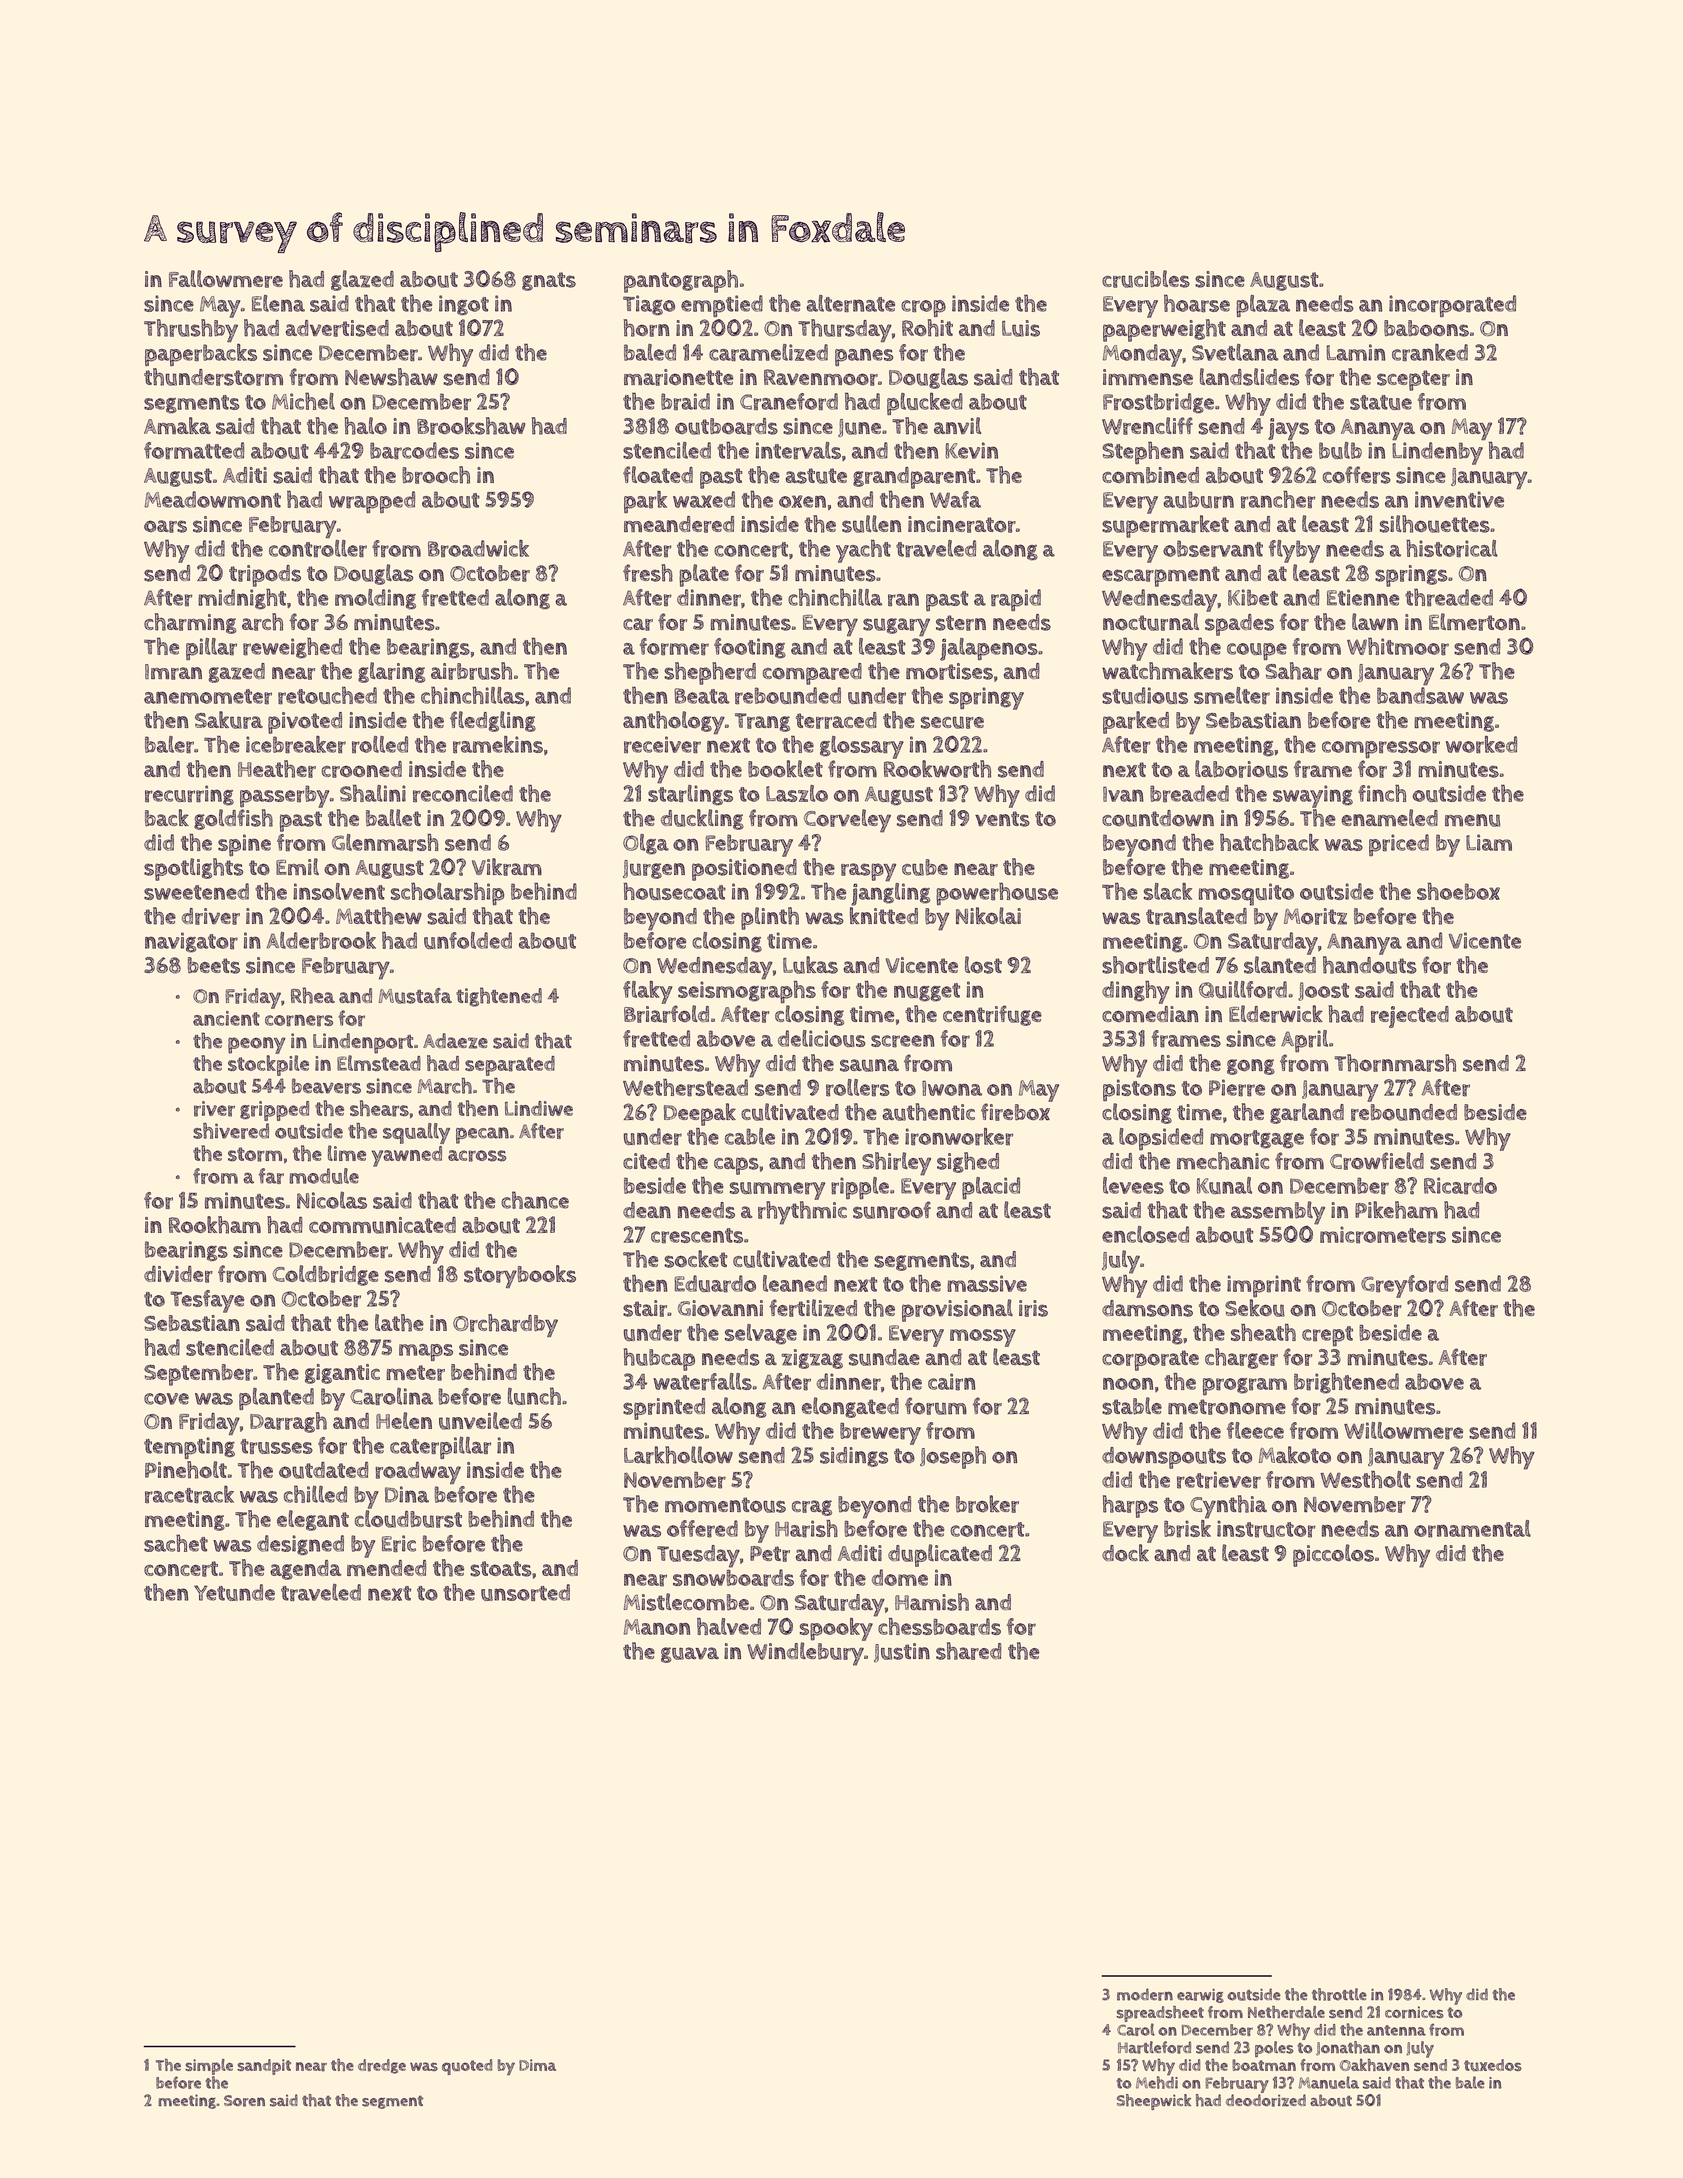  Describe the element at coordinates (209, 2067) in the screenshot. I see `simple` at that location.
